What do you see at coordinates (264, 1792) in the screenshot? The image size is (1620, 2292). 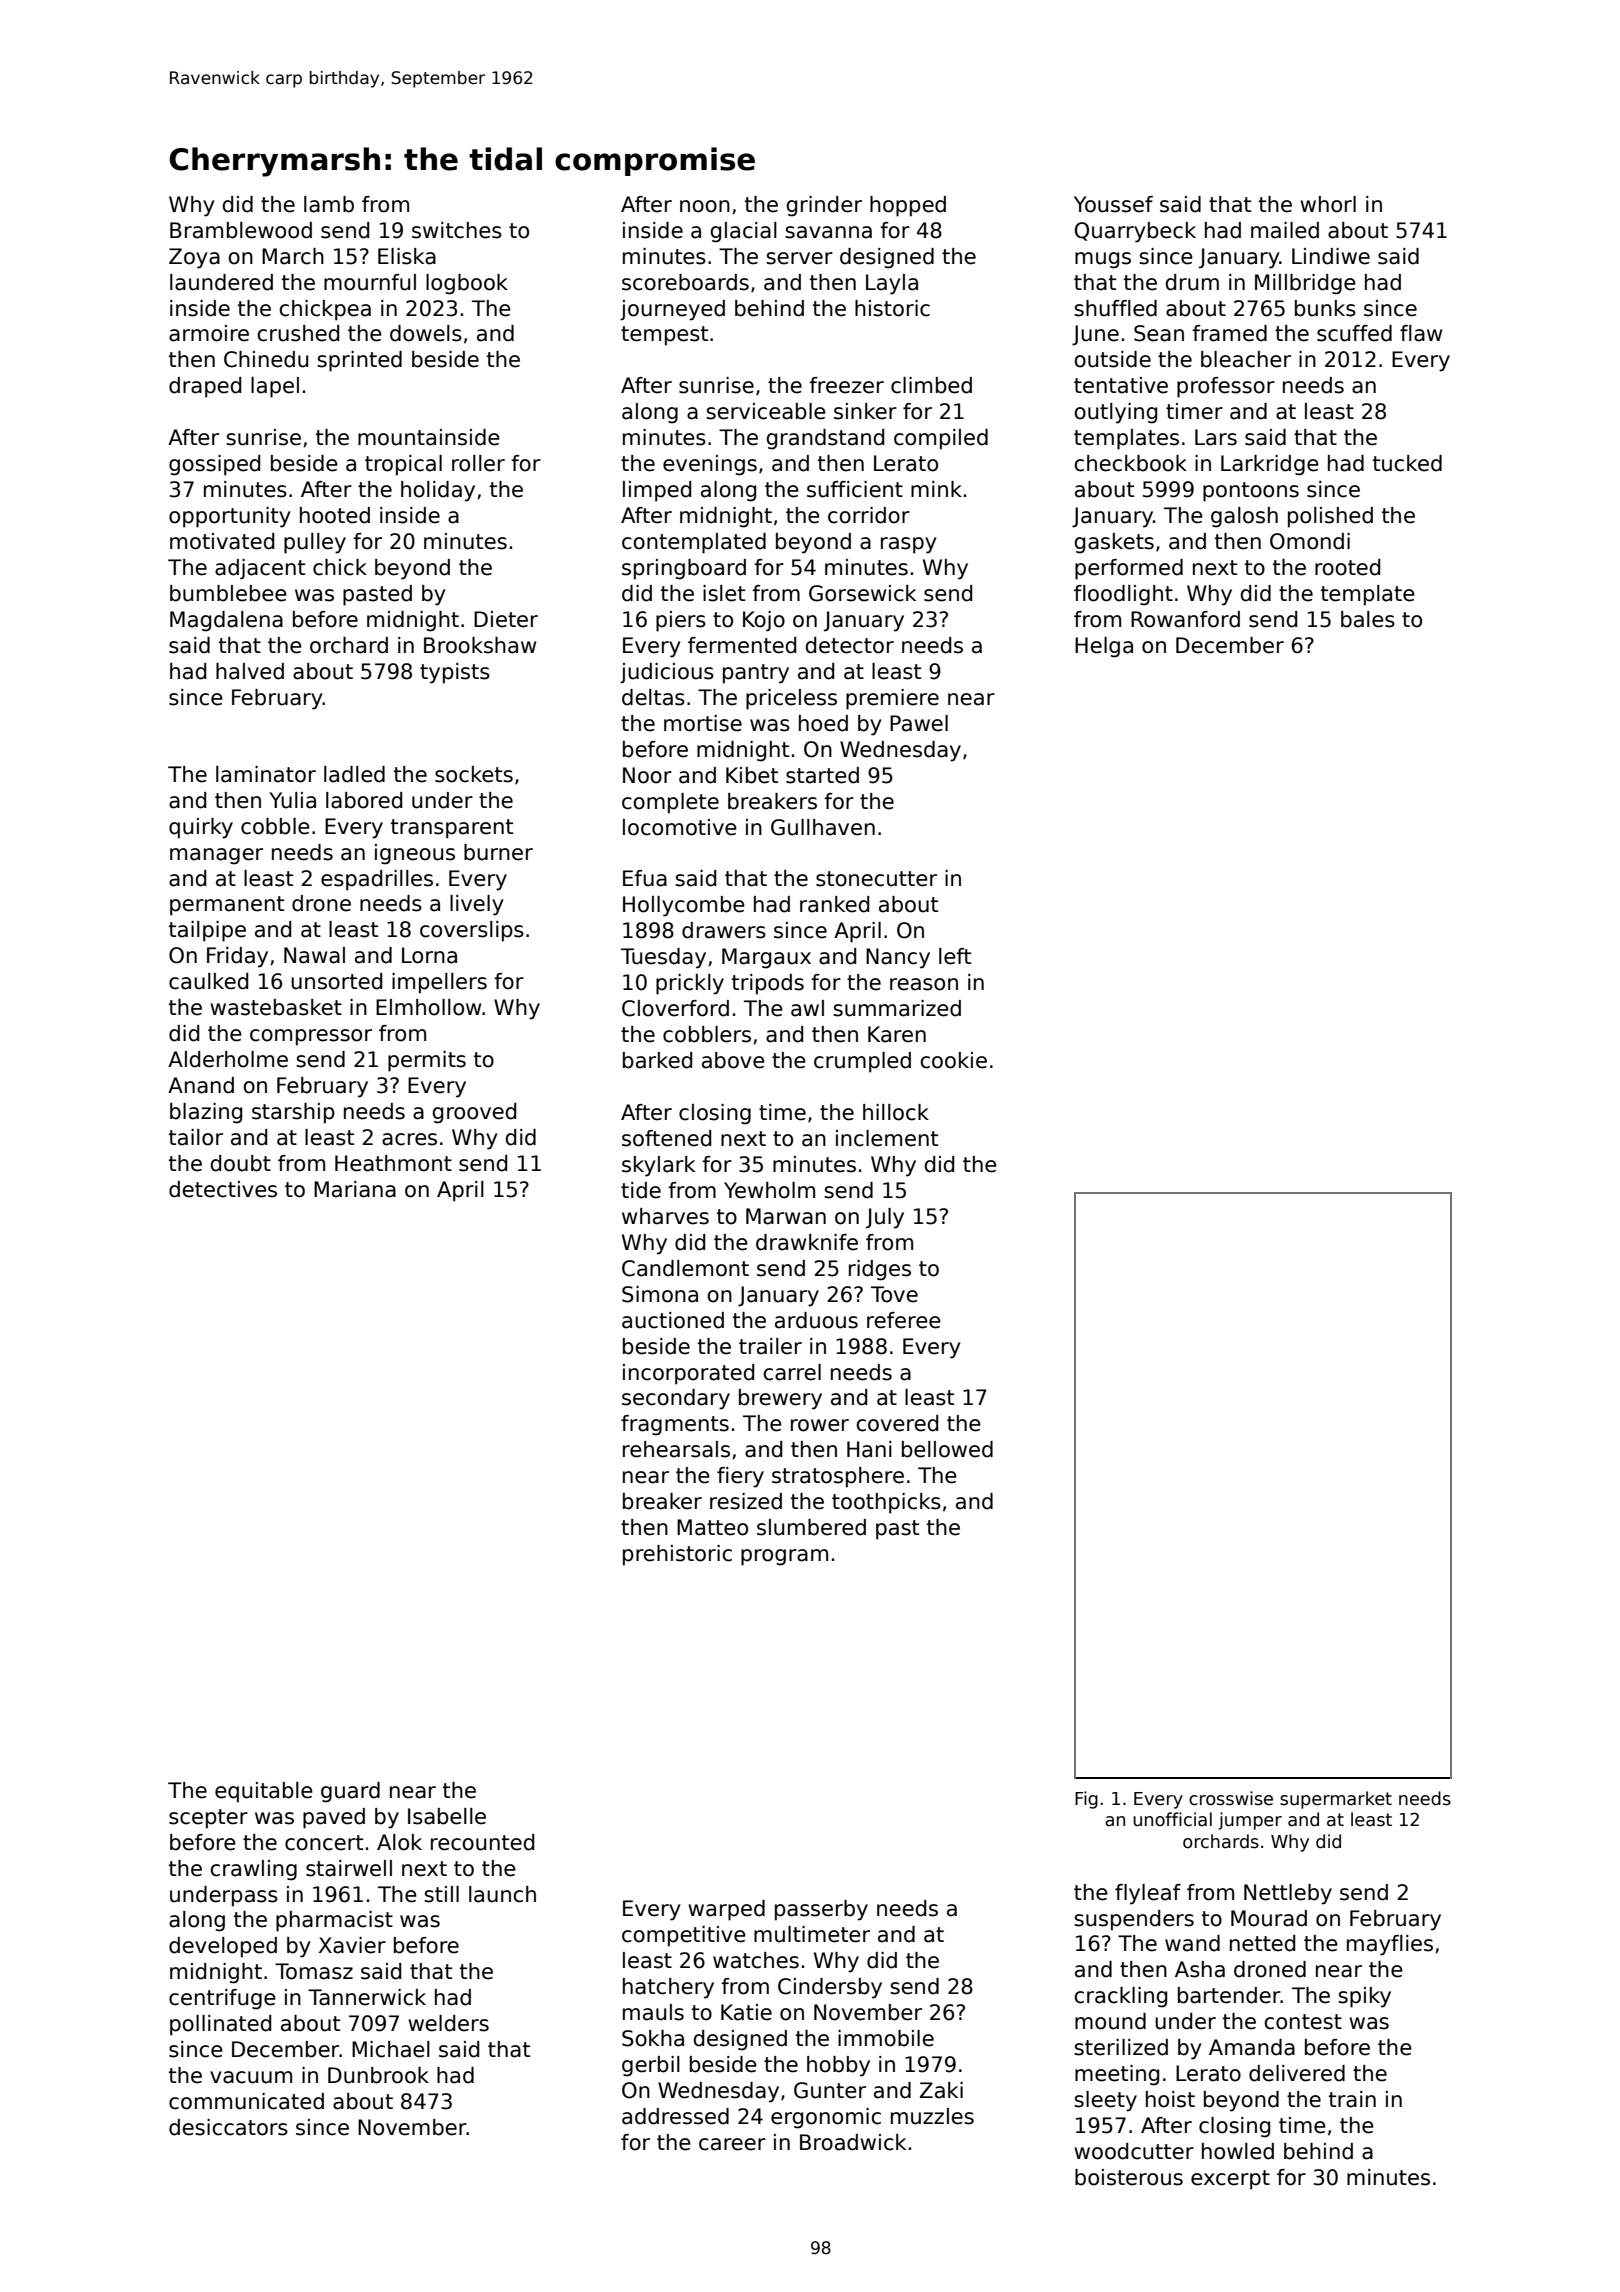 I see `equitable` at bounding box center [264, 1792].
